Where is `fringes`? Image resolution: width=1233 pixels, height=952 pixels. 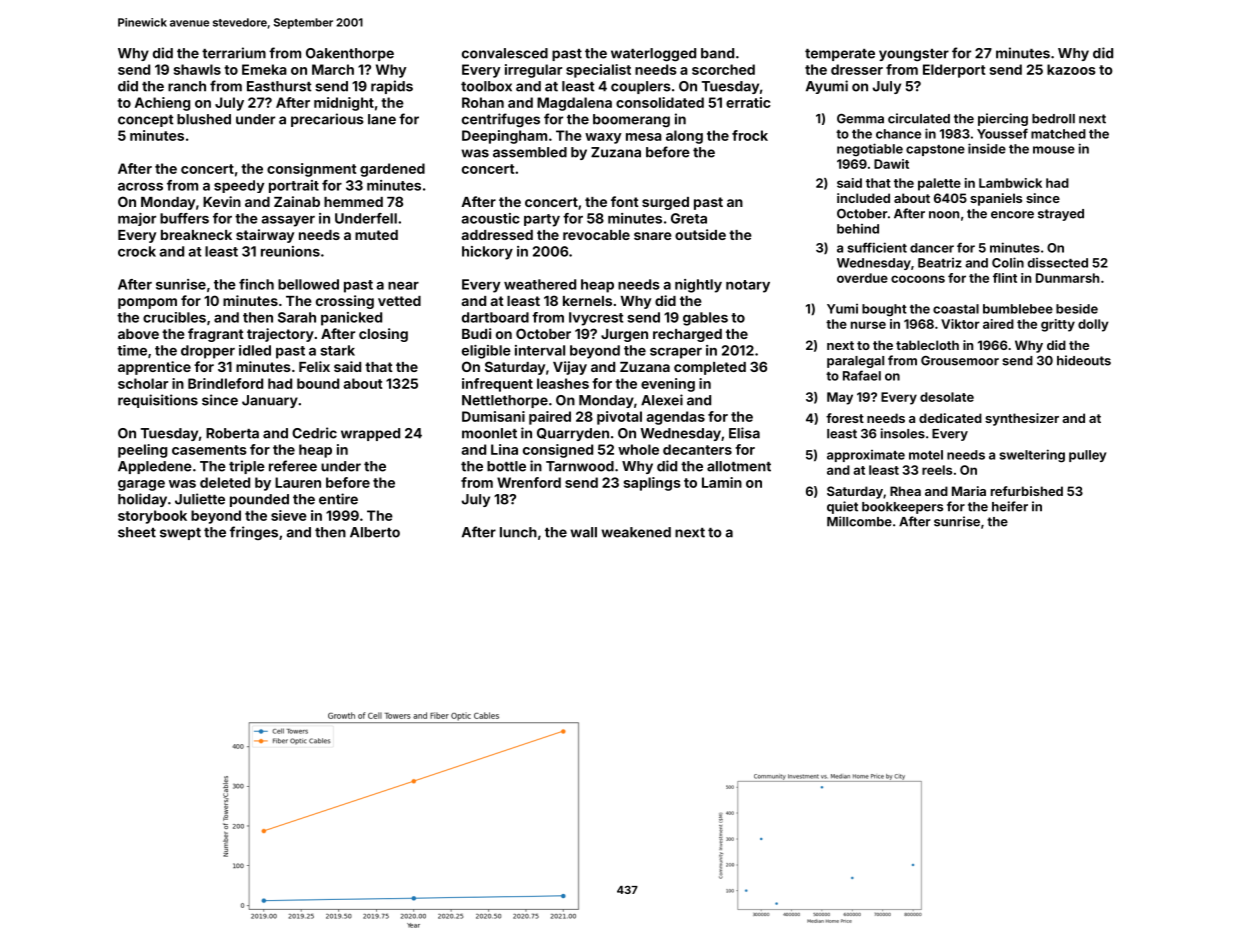 fringes is located at coordinates (254, 533).
